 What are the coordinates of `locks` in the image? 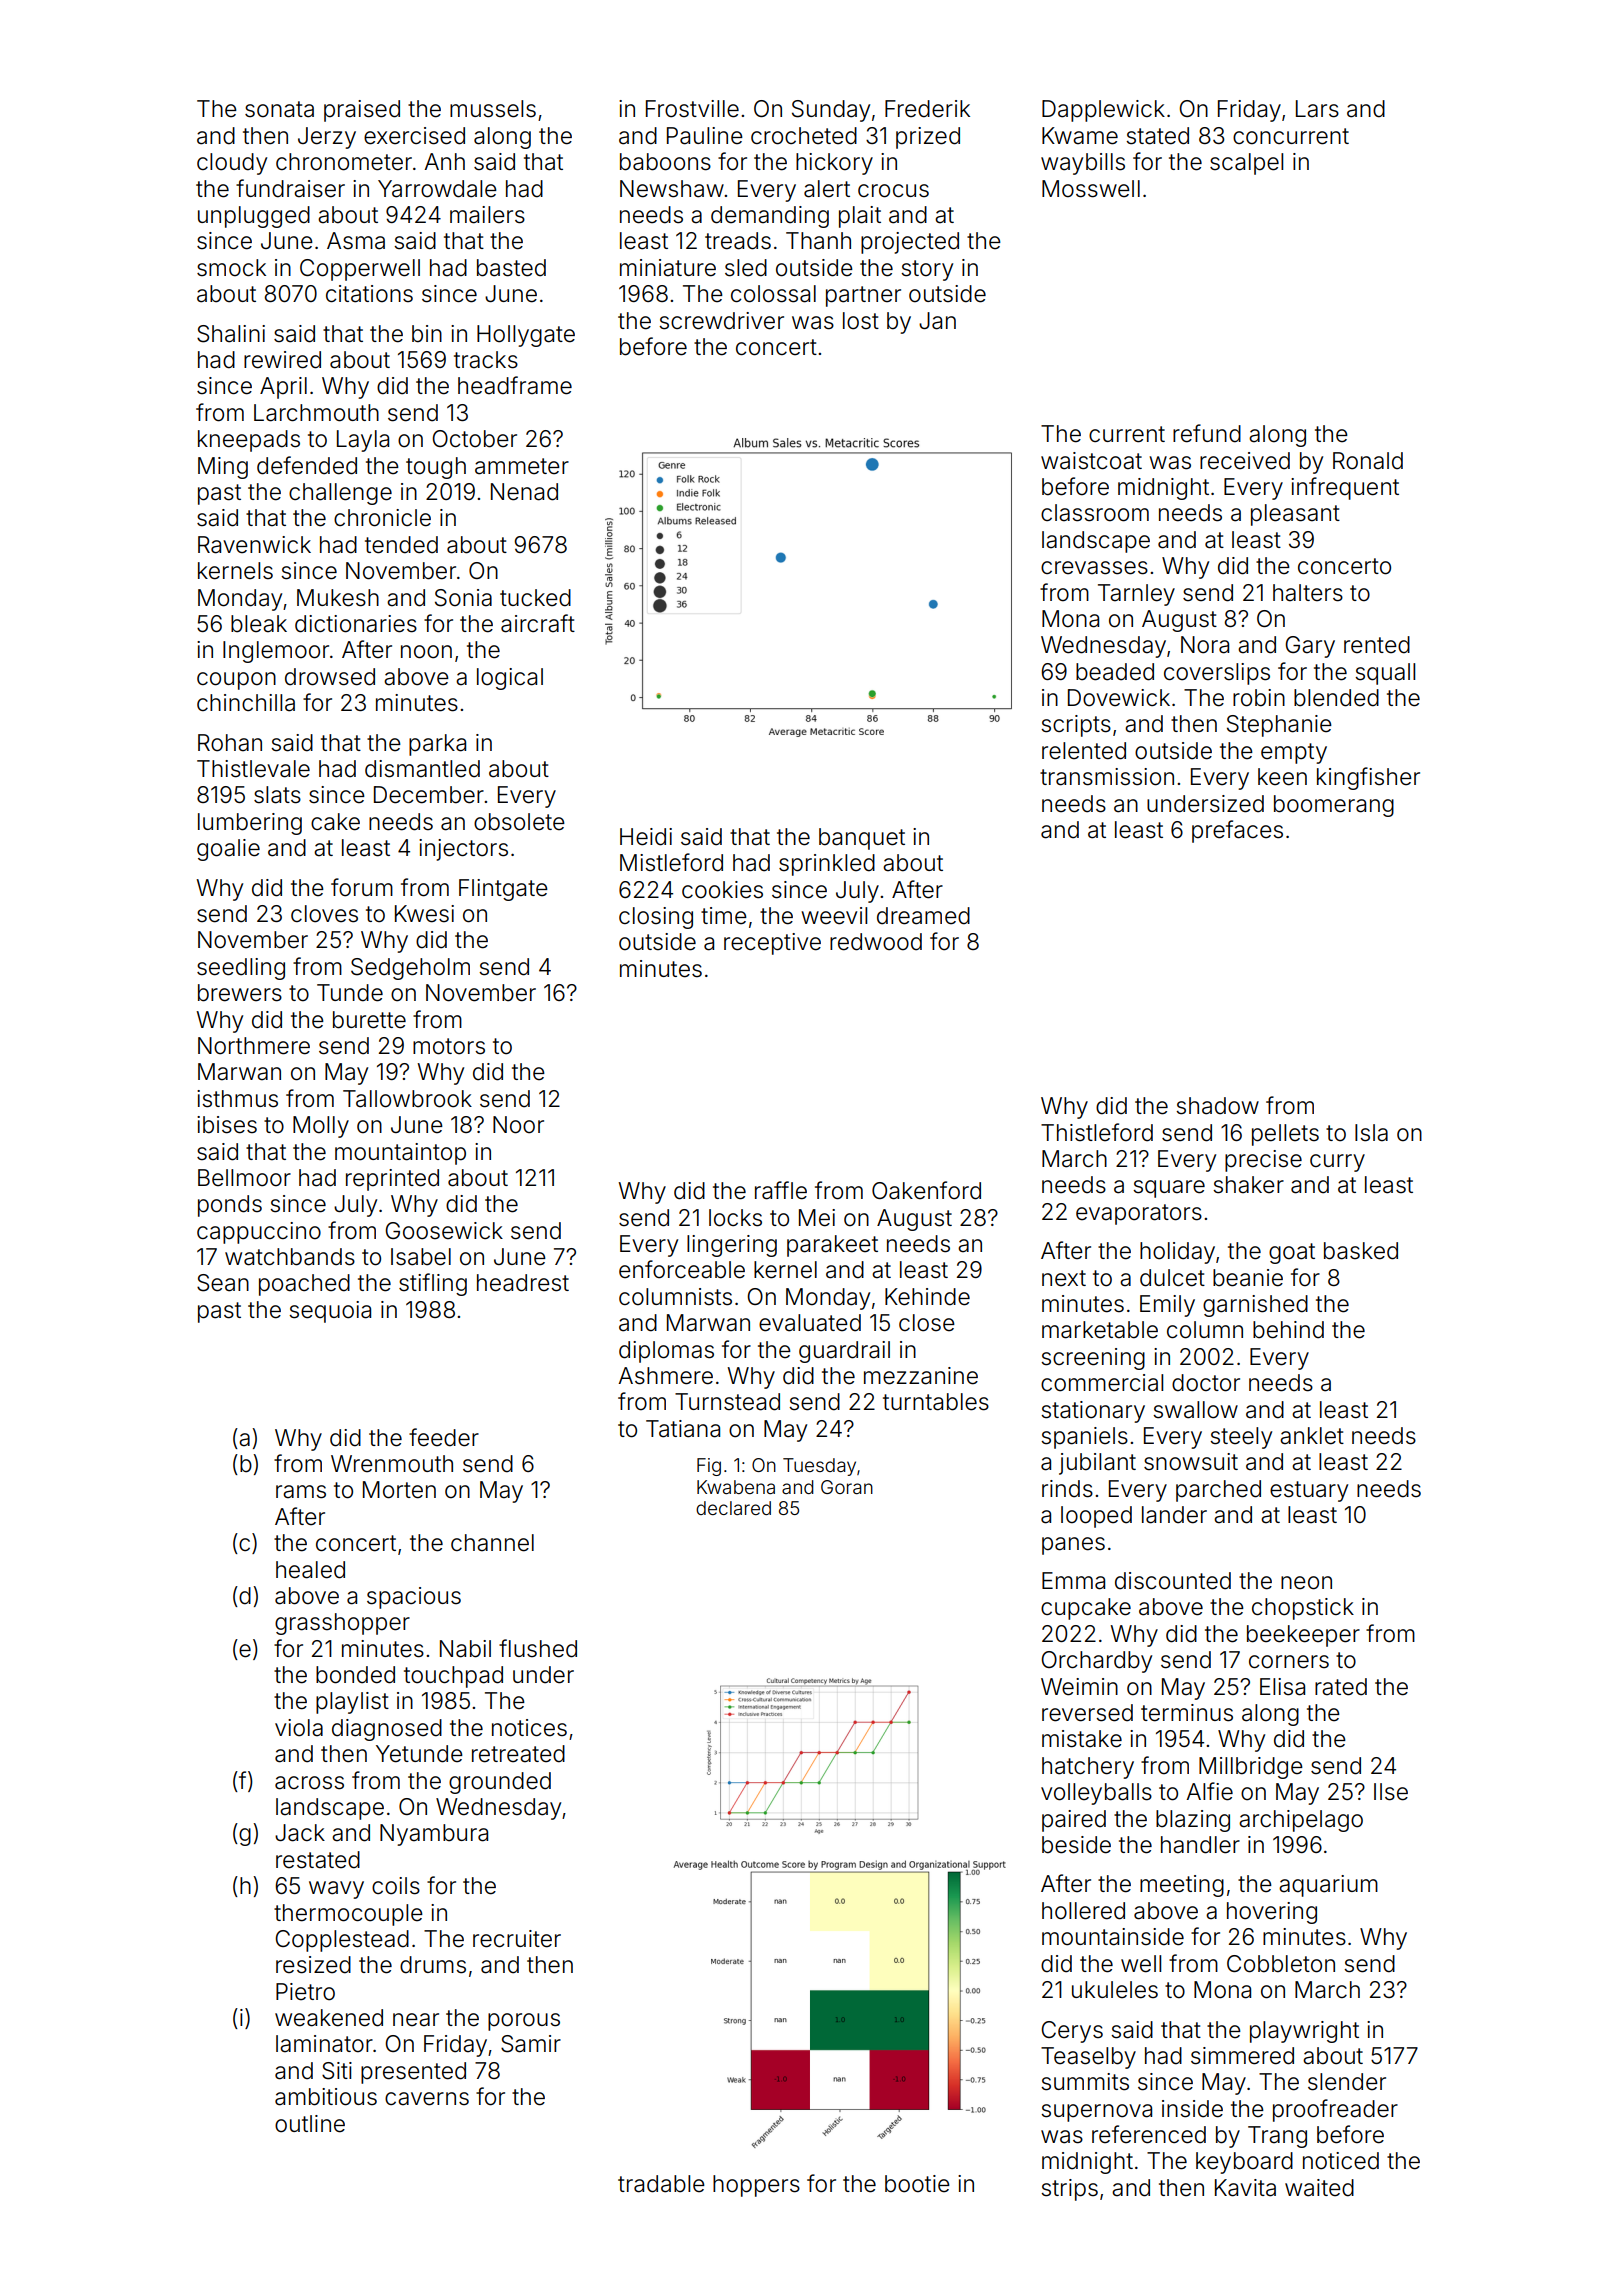 It's located at (735, 1218).
